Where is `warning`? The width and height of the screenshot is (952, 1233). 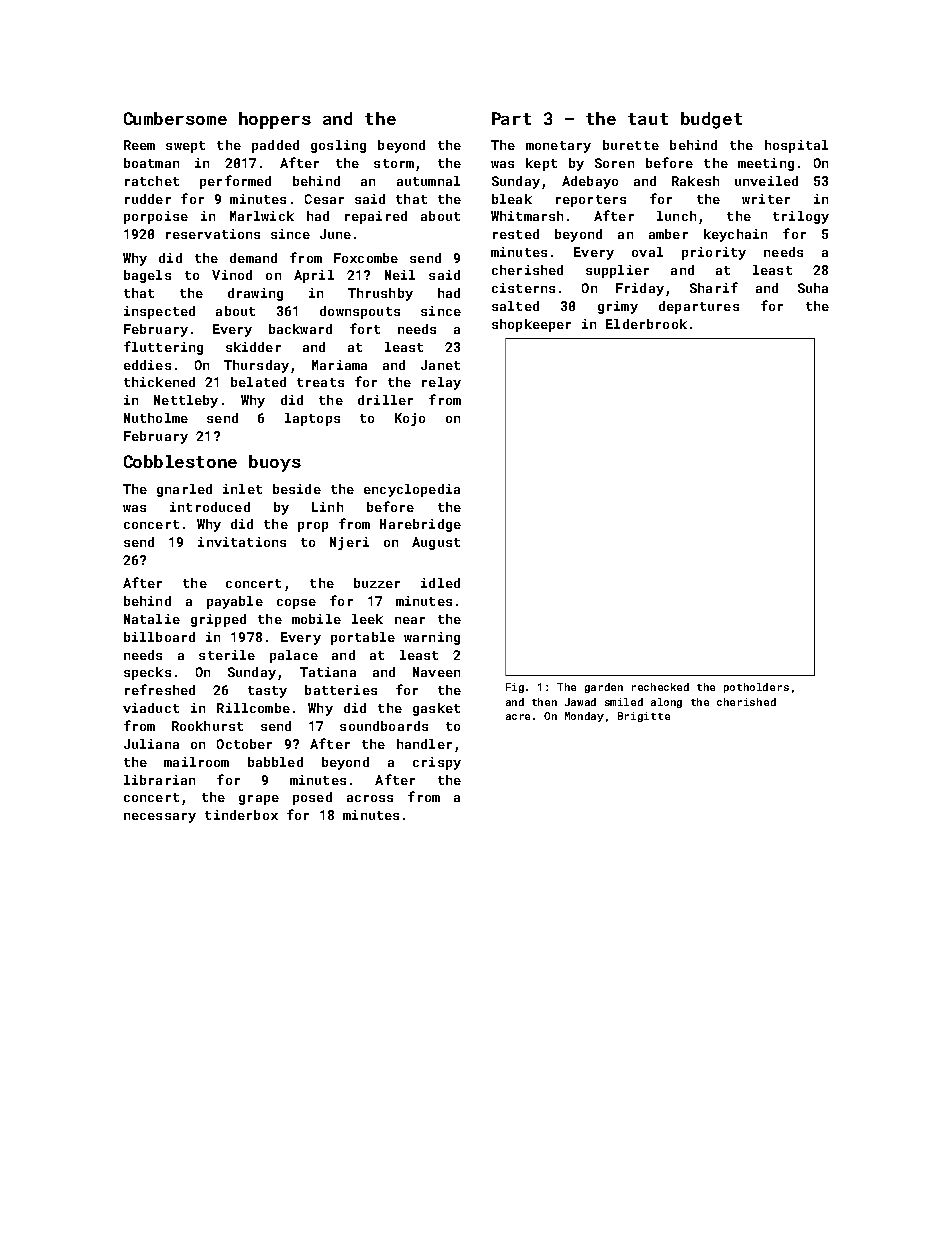 warning is located at coordinates (432, 638).
